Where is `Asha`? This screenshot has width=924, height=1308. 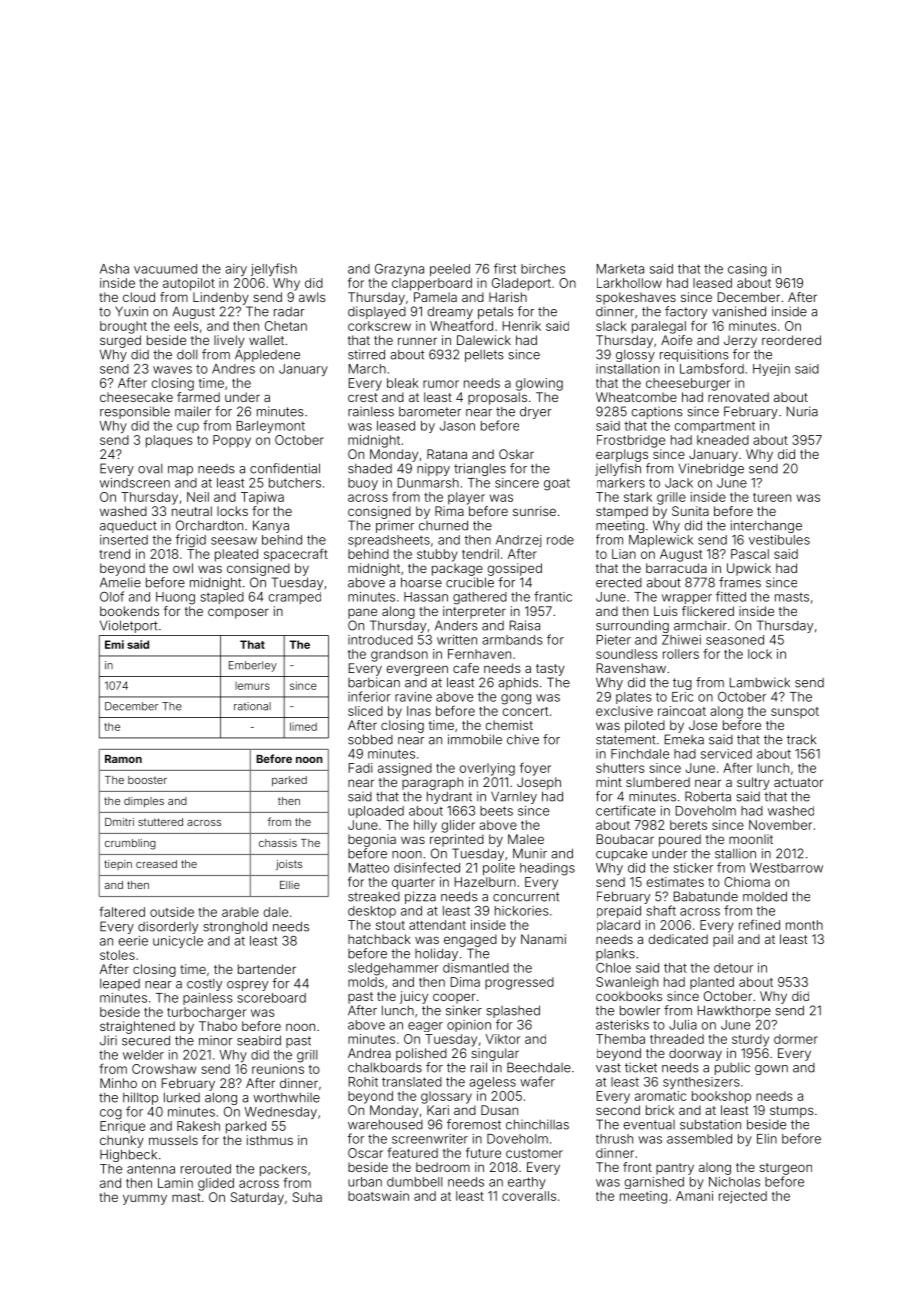
Asha is located at coordinates (114, 269).
